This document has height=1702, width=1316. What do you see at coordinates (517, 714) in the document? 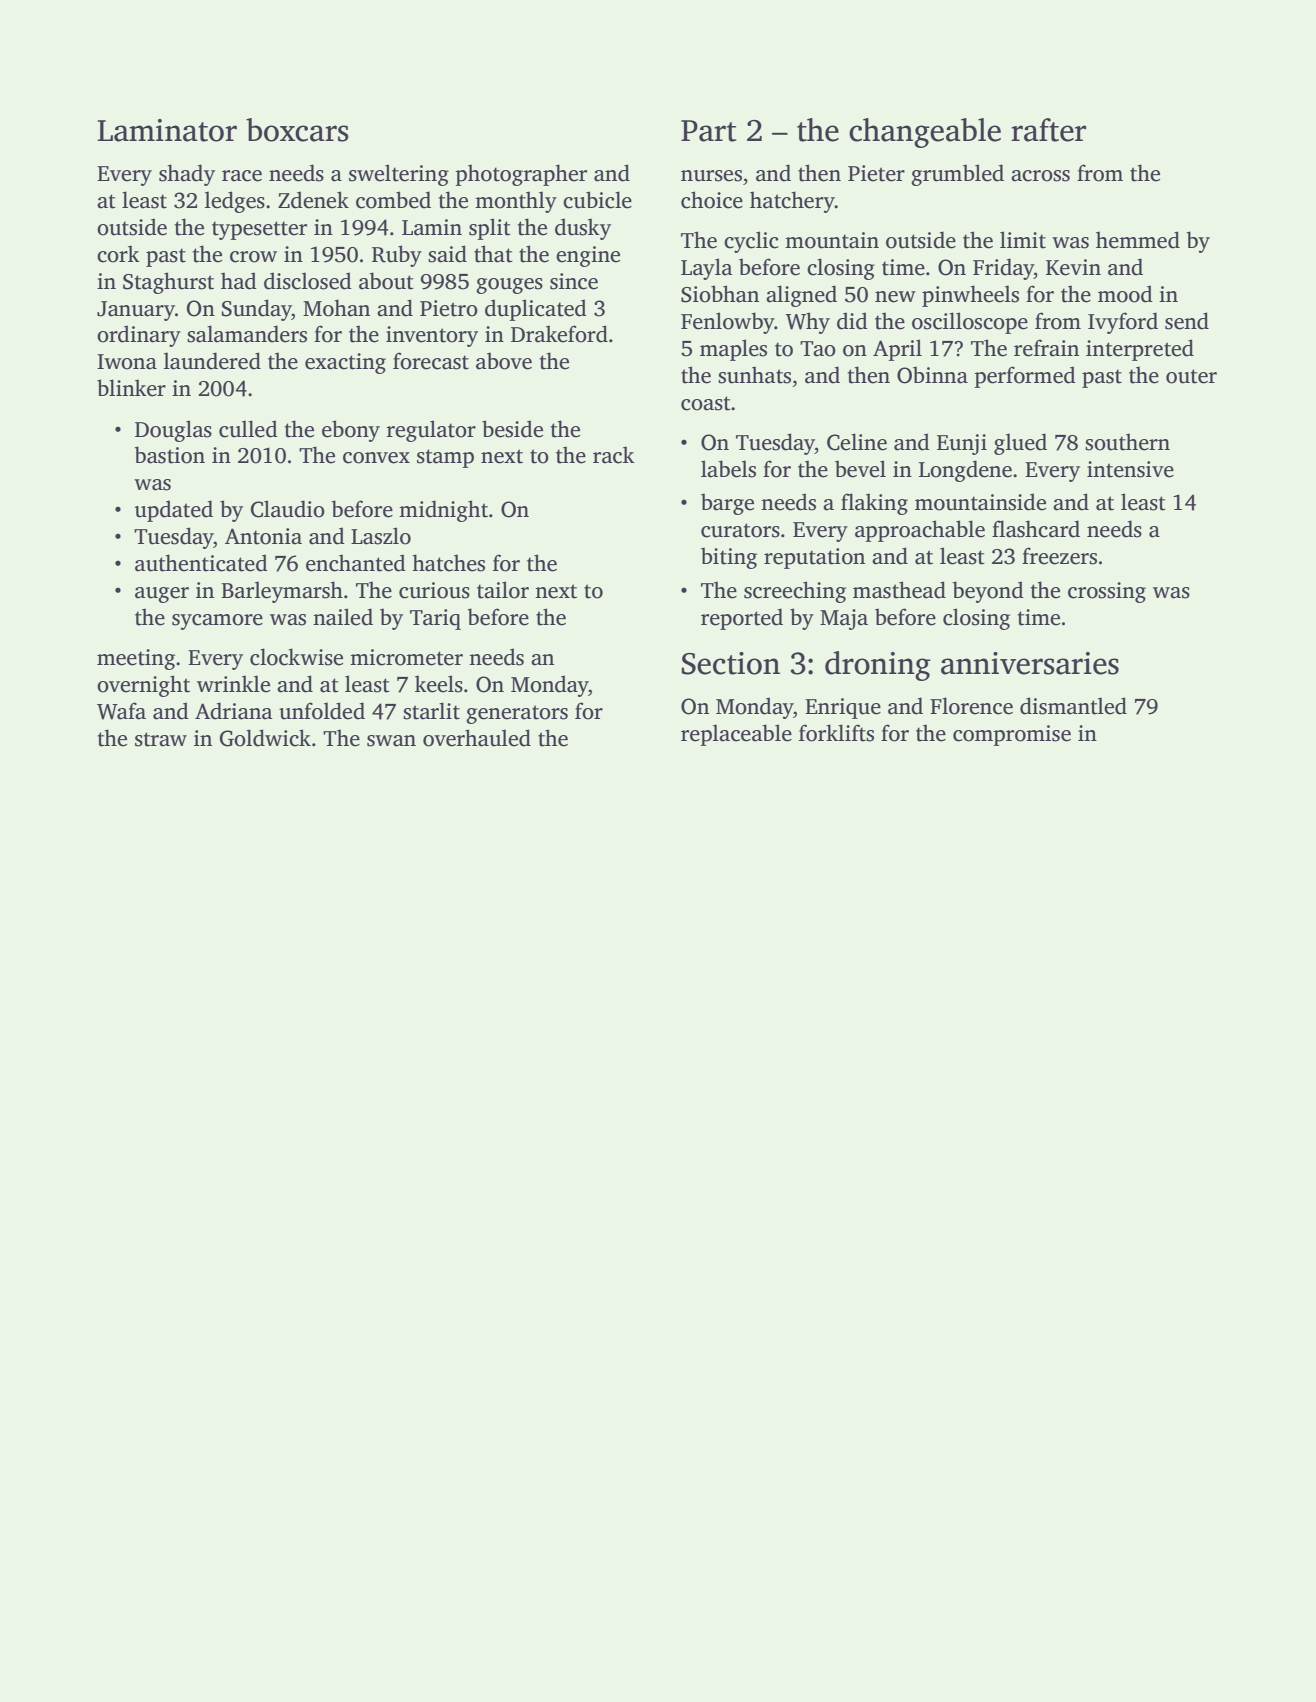
I see `generators` at bounding box center [517, 714].
